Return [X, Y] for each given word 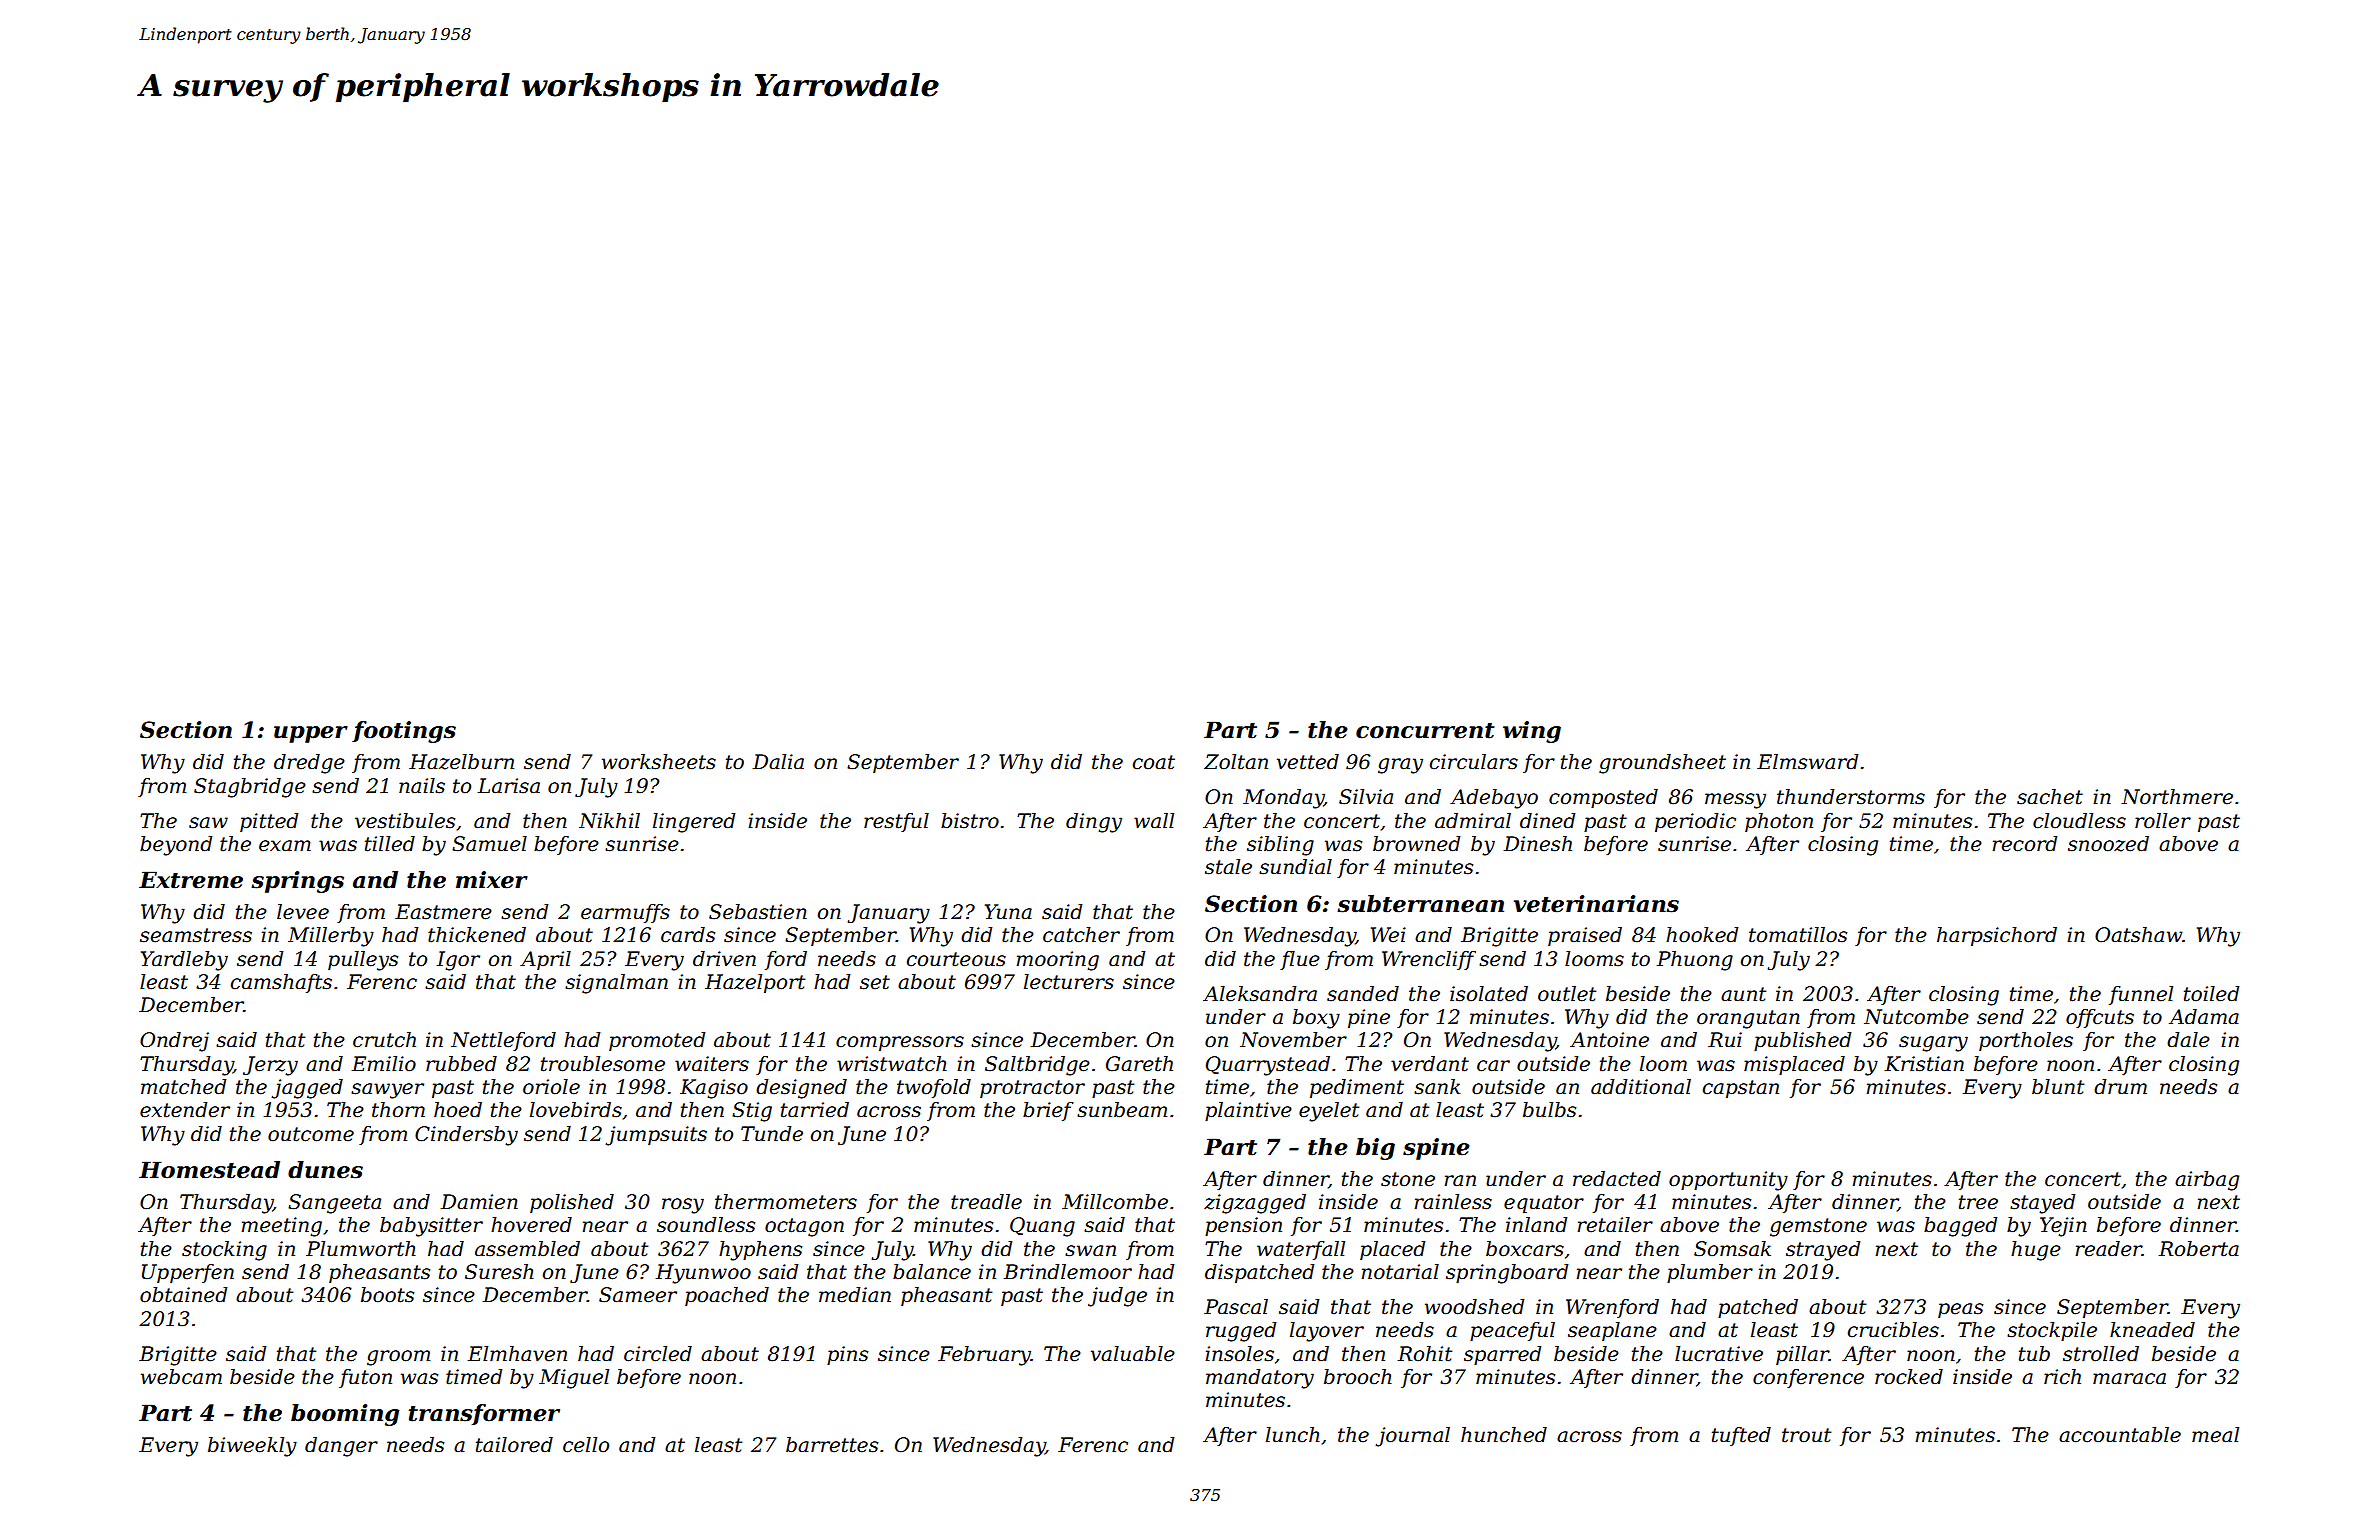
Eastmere [443, 912]
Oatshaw [2138, 935]
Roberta [2198, 1249]
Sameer [638, 1295]
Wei [1388, 935]
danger [341, 1447]
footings [404, 732]
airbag [2207, 1181]
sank [1437, 1087]
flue [1300, 960]
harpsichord [1997, 936]
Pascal [1236, 1307]
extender [185, 1110]
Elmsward [1808, 762]
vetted [1308, 762]
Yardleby [184, 961]
